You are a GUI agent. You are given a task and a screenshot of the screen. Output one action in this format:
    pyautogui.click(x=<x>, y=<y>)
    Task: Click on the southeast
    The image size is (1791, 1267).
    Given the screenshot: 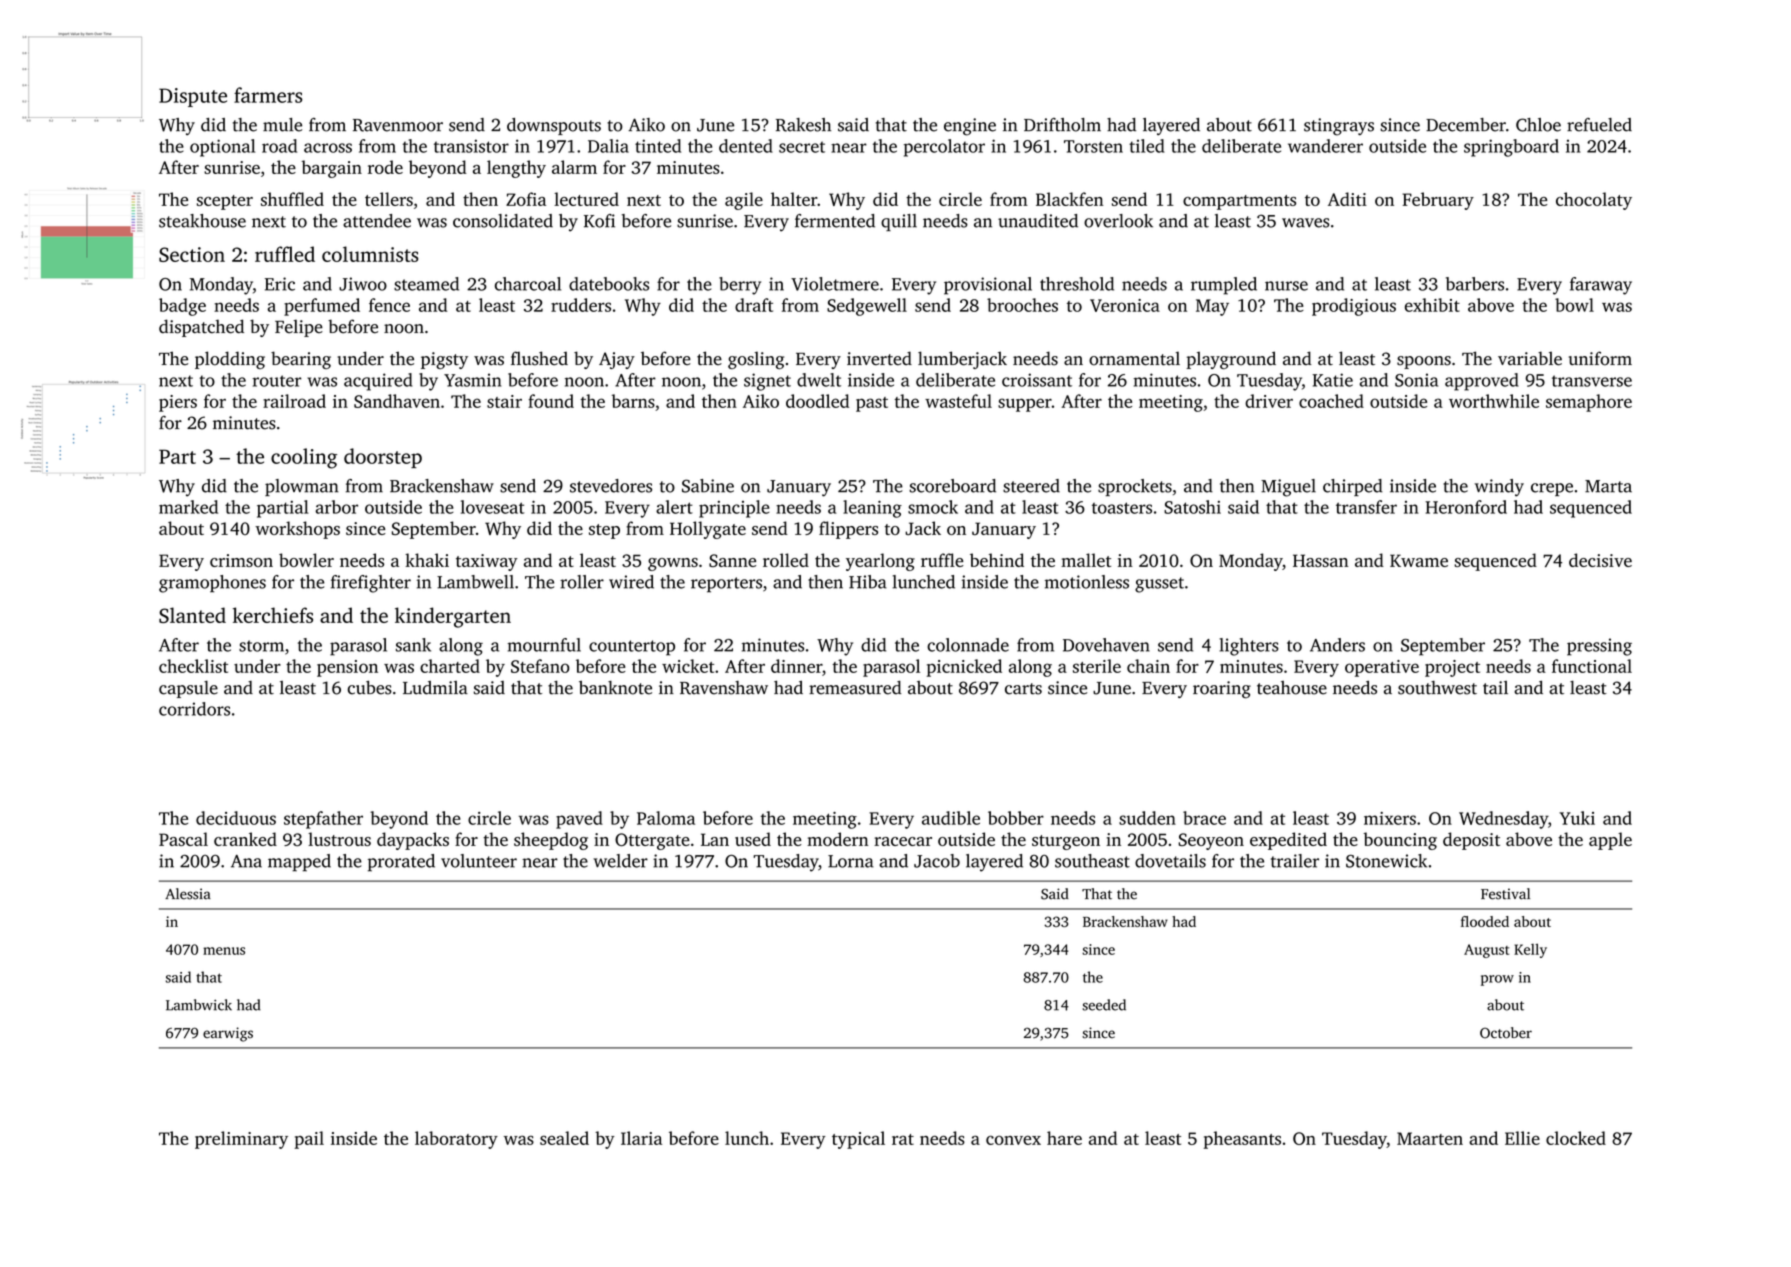 What is the action you would take?
    pyautogui.click(x=1092, y=861)
